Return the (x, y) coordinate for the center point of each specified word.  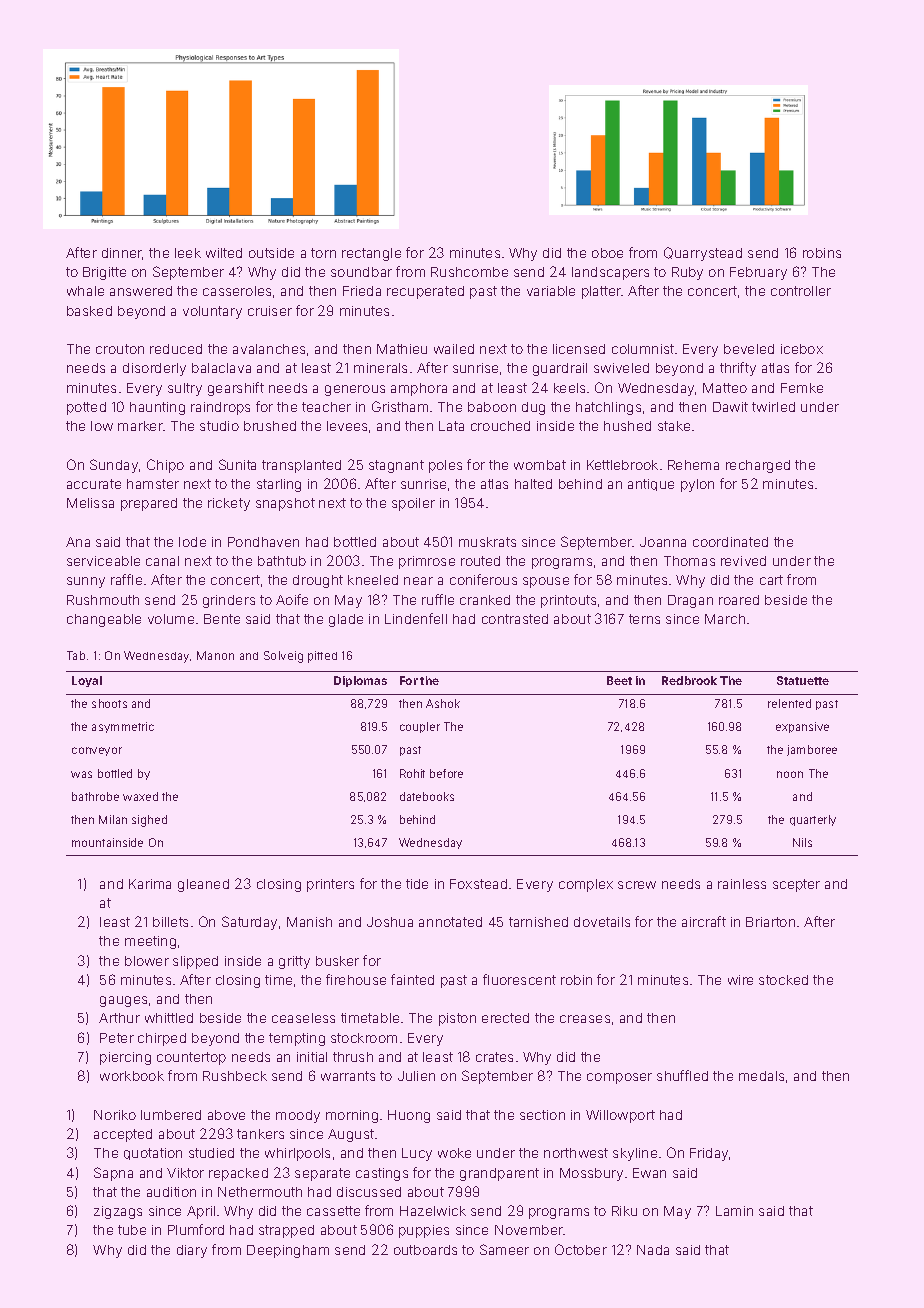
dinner (122, 254)
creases (585, 1019)
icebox (802, 349)
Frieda (362, 291)
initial (312, 1057)
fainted (412, 979)
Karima (150, 884)
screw (637, 885)
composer (619, 1078)
